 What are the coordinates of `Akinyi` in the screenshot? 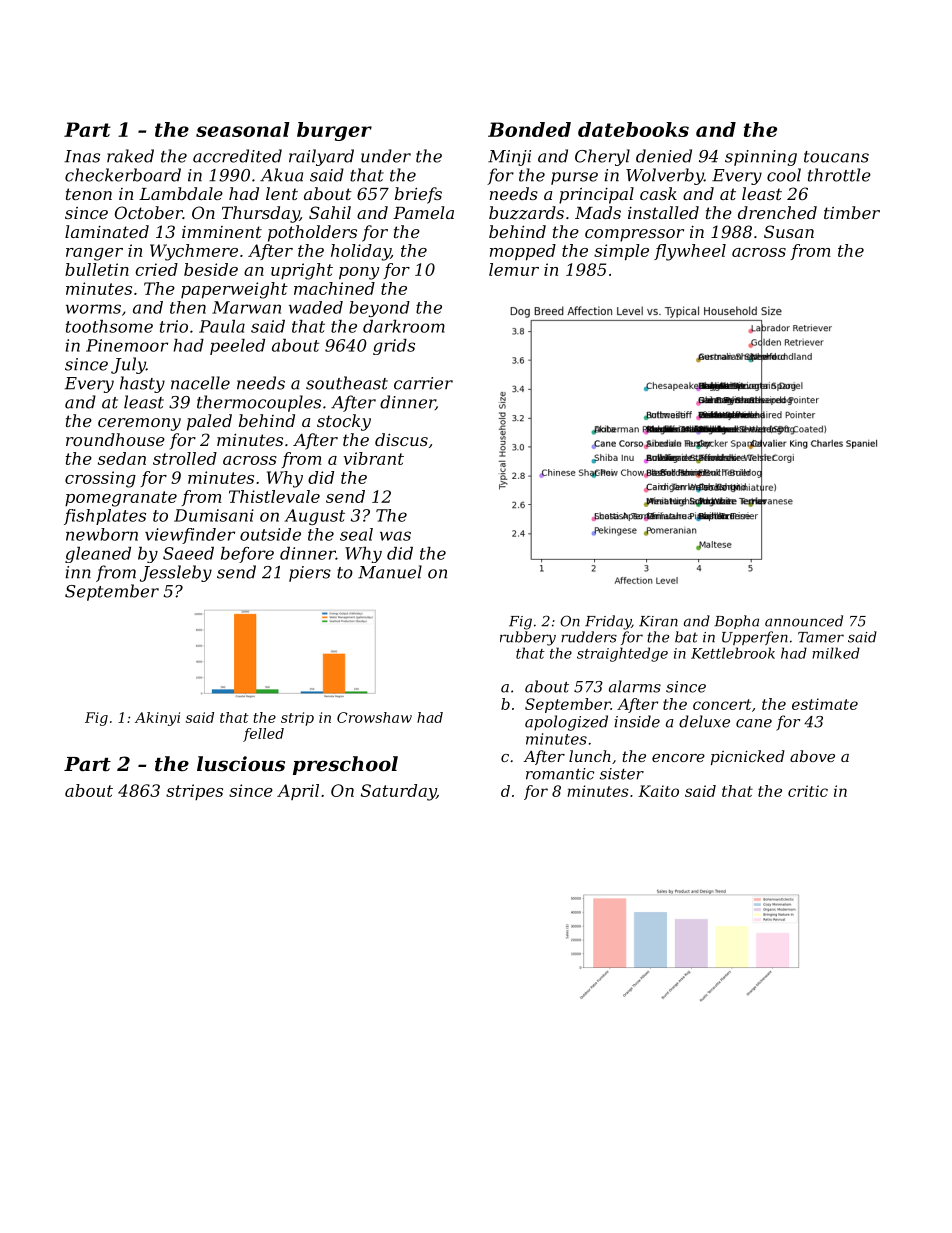 It's located at (157, 719).
